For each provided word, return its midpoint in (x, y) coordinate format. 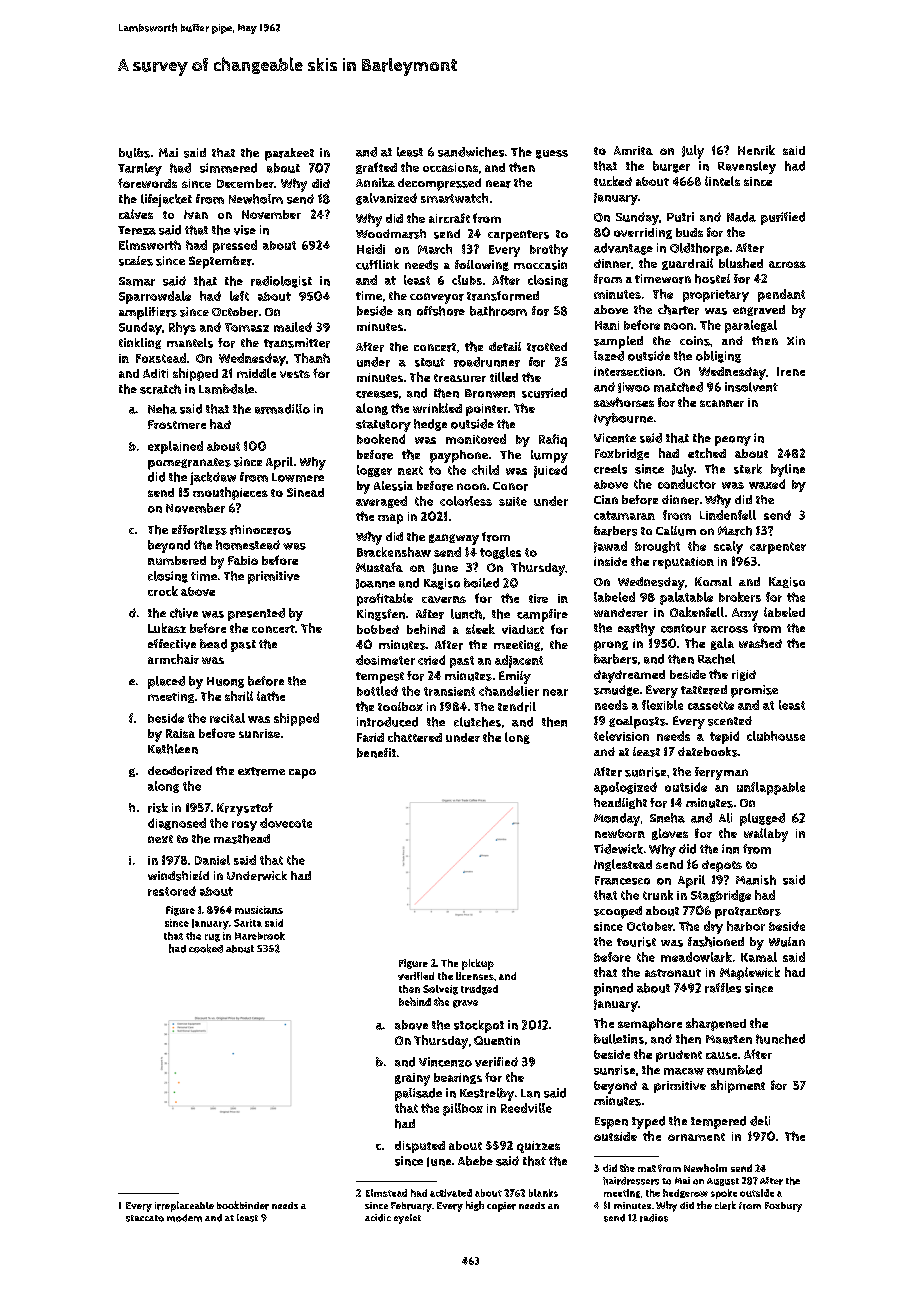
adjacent (519, 661)
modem (184, 1218)
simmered (228, 168)
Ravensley (747, 167)
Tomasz (247, 327)
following (482, 265)
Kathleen (173, 749)
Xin (796, 340)
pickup (478, 964)
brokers (740, 597)
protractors (748, 913)
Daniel (212, 860)
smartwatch (454, 198)
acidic (378, 1218)
